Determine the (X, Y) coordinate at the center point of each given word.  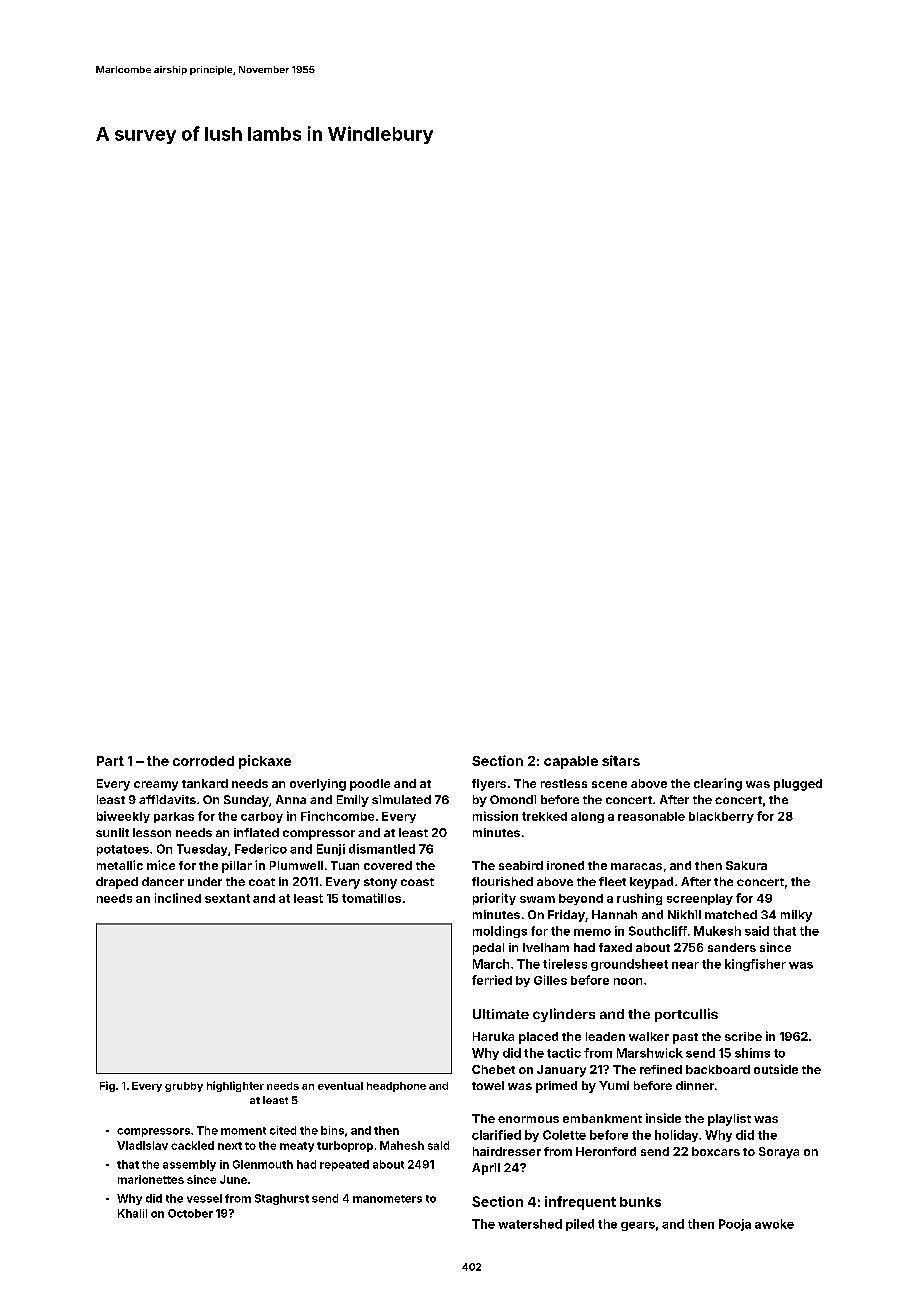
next (230, 1146)
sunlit (112, 832)
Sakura (746, 865)
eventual (340, 1086)
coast (417, 882)
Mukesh (717, 931)
